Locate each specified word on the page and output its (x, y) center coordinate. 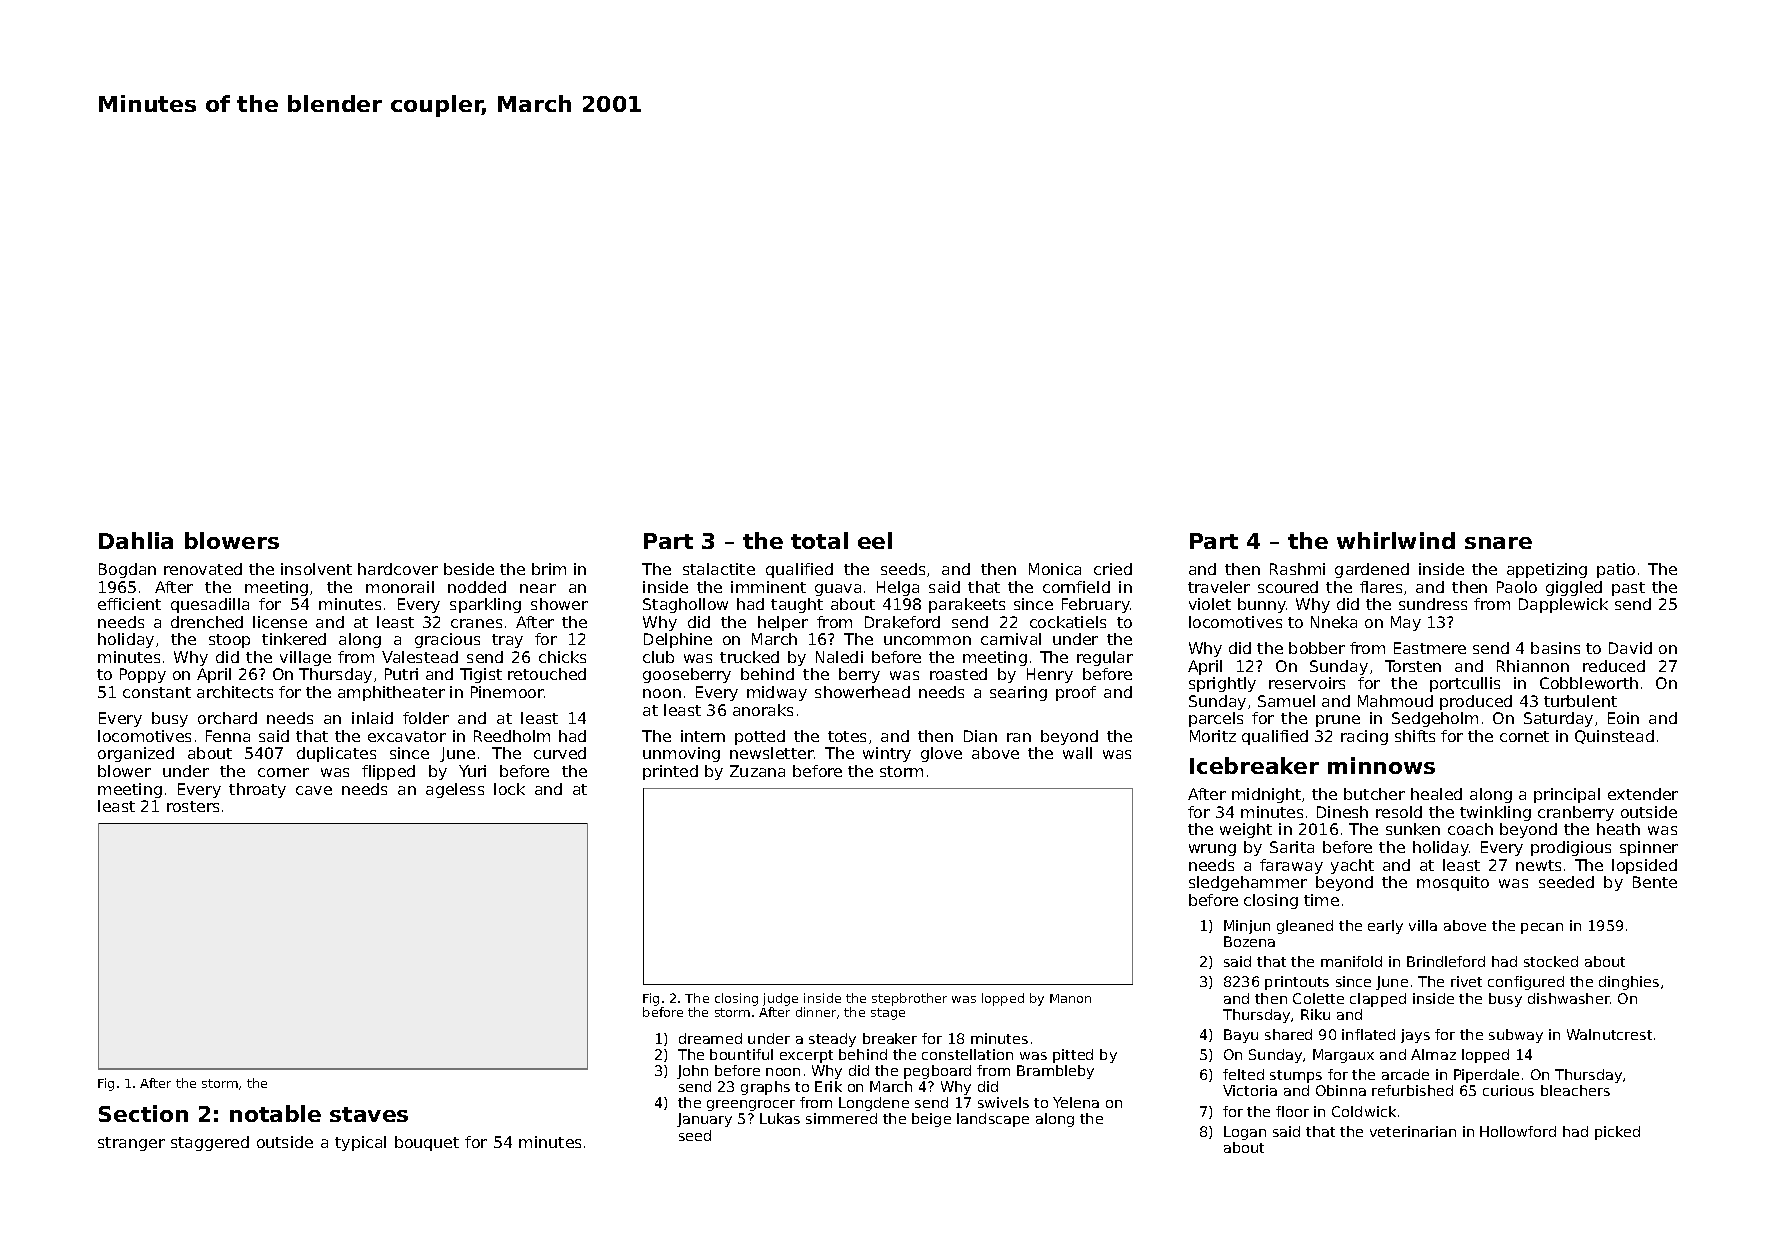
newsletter (772, 753)
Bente (1655, 882)
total (819, 540)
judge (780, 999)
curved (560, 753)
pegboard (937, 1072)
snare (1498, 543)
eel (875, 540)
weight (1246, 830)
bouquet (427, 1143)
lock (509, 789)
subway (1516, 1036)
